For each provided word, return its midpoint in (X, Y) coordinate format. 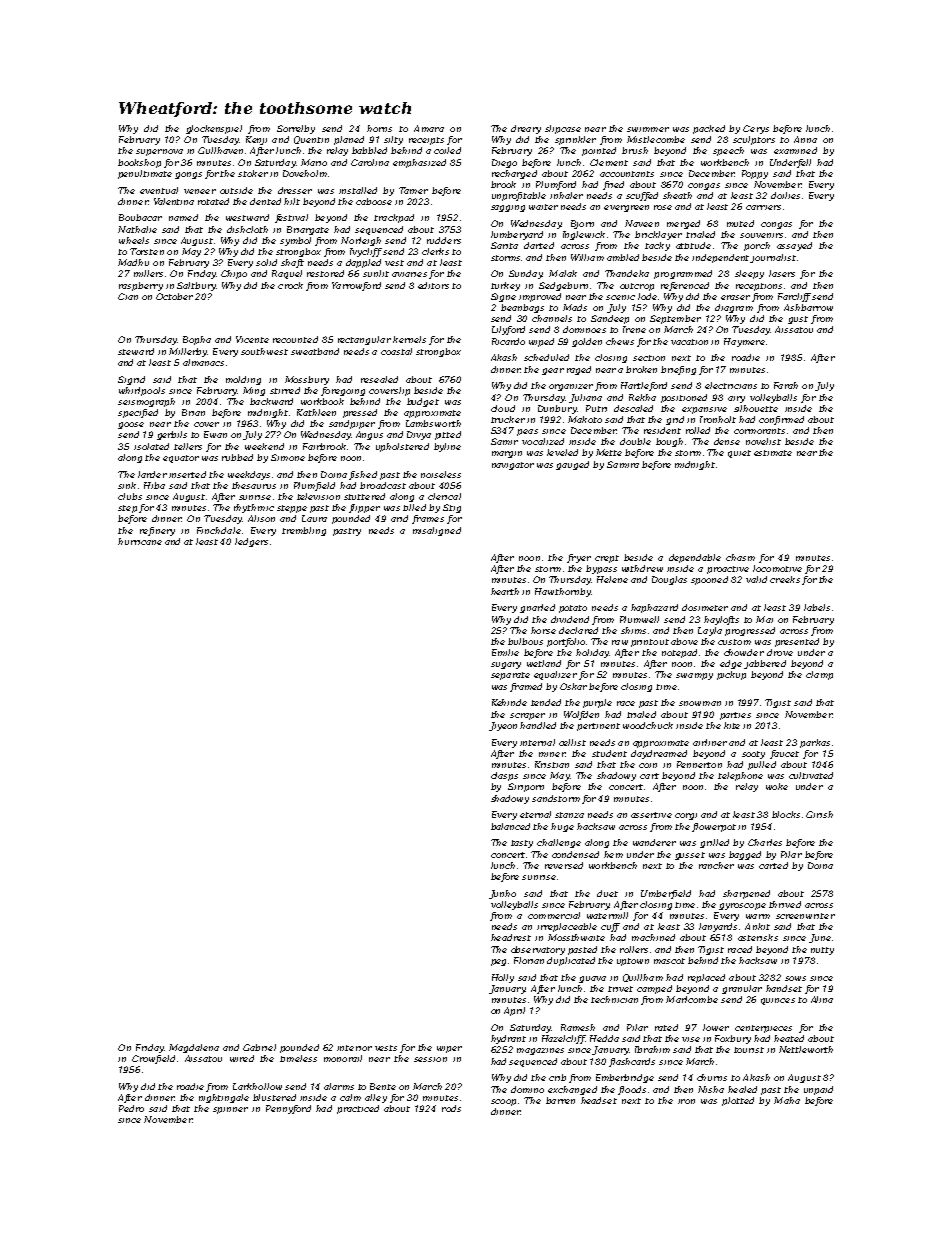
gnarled (537, 608)
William (587, 257)
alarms (339, 1086)
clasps (504, 776)
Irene (634, 329)
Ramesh (578, 1027)
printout (650, 643)
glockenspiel (214, 129)
